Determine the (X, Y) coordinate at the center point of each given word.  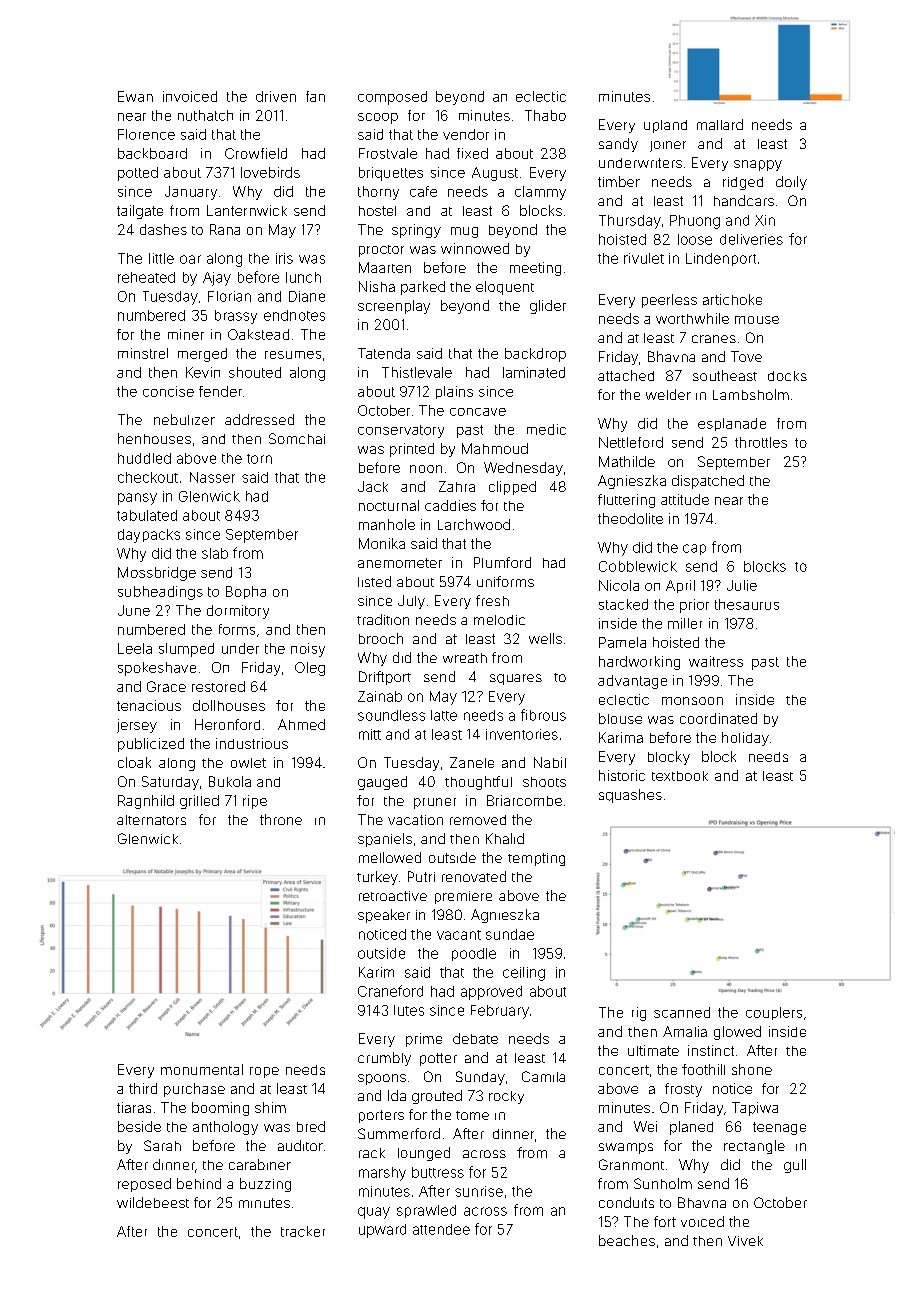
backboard (152, 153)
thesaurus (747, 604)
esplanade (732, 424)
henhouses (154, 438)
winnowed (475, 248)
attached (626, 375)
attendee (441, 1229)
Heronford (227, 724)
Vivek (745, 1241)
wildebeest (153, 1202)
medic (546, 429)
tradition (383, 619)
